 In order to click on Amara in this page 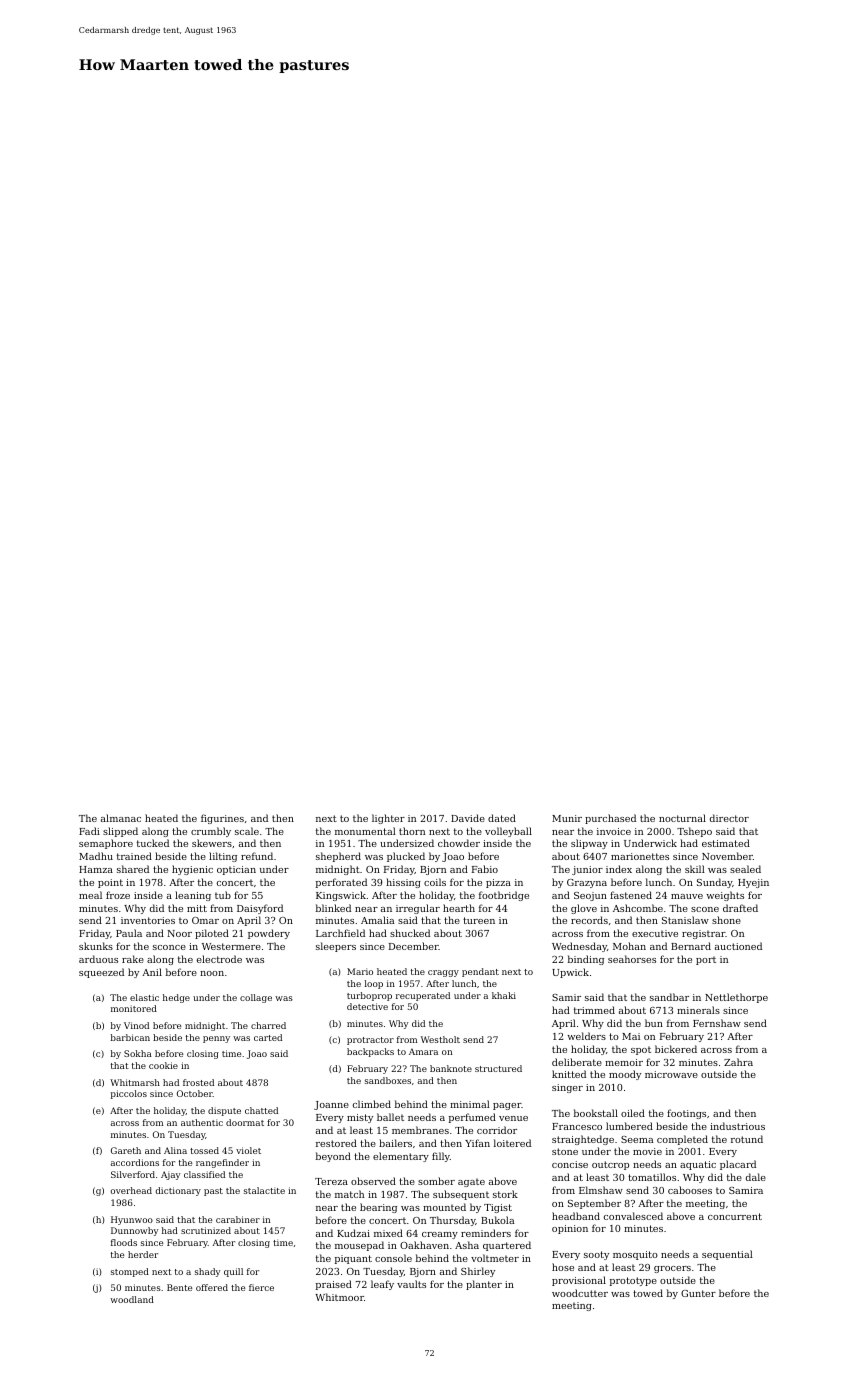, I will do `click(423, 1051)`.
